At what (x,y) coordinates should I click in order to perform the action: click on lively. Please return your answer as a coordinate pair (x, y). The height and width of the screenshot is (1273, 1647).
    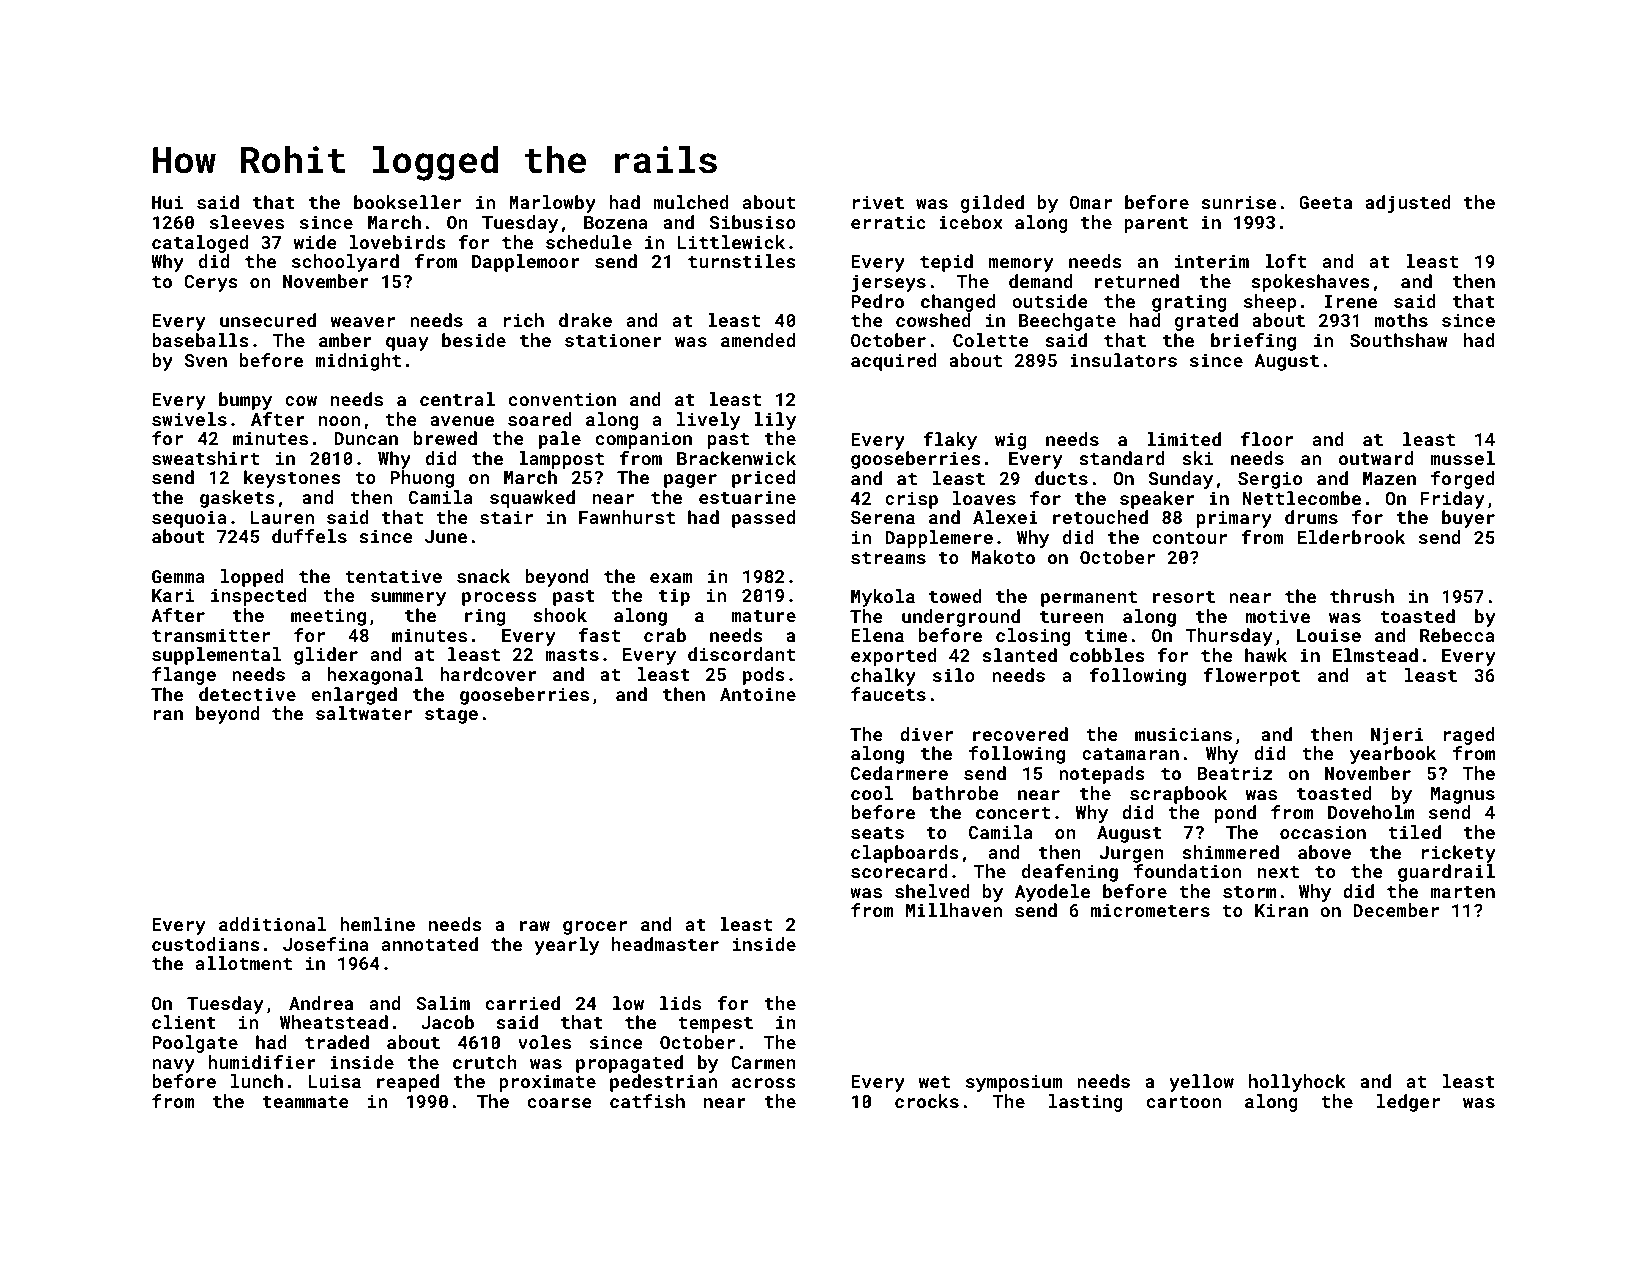
    Looking at the image, I should click on (708, 421).
